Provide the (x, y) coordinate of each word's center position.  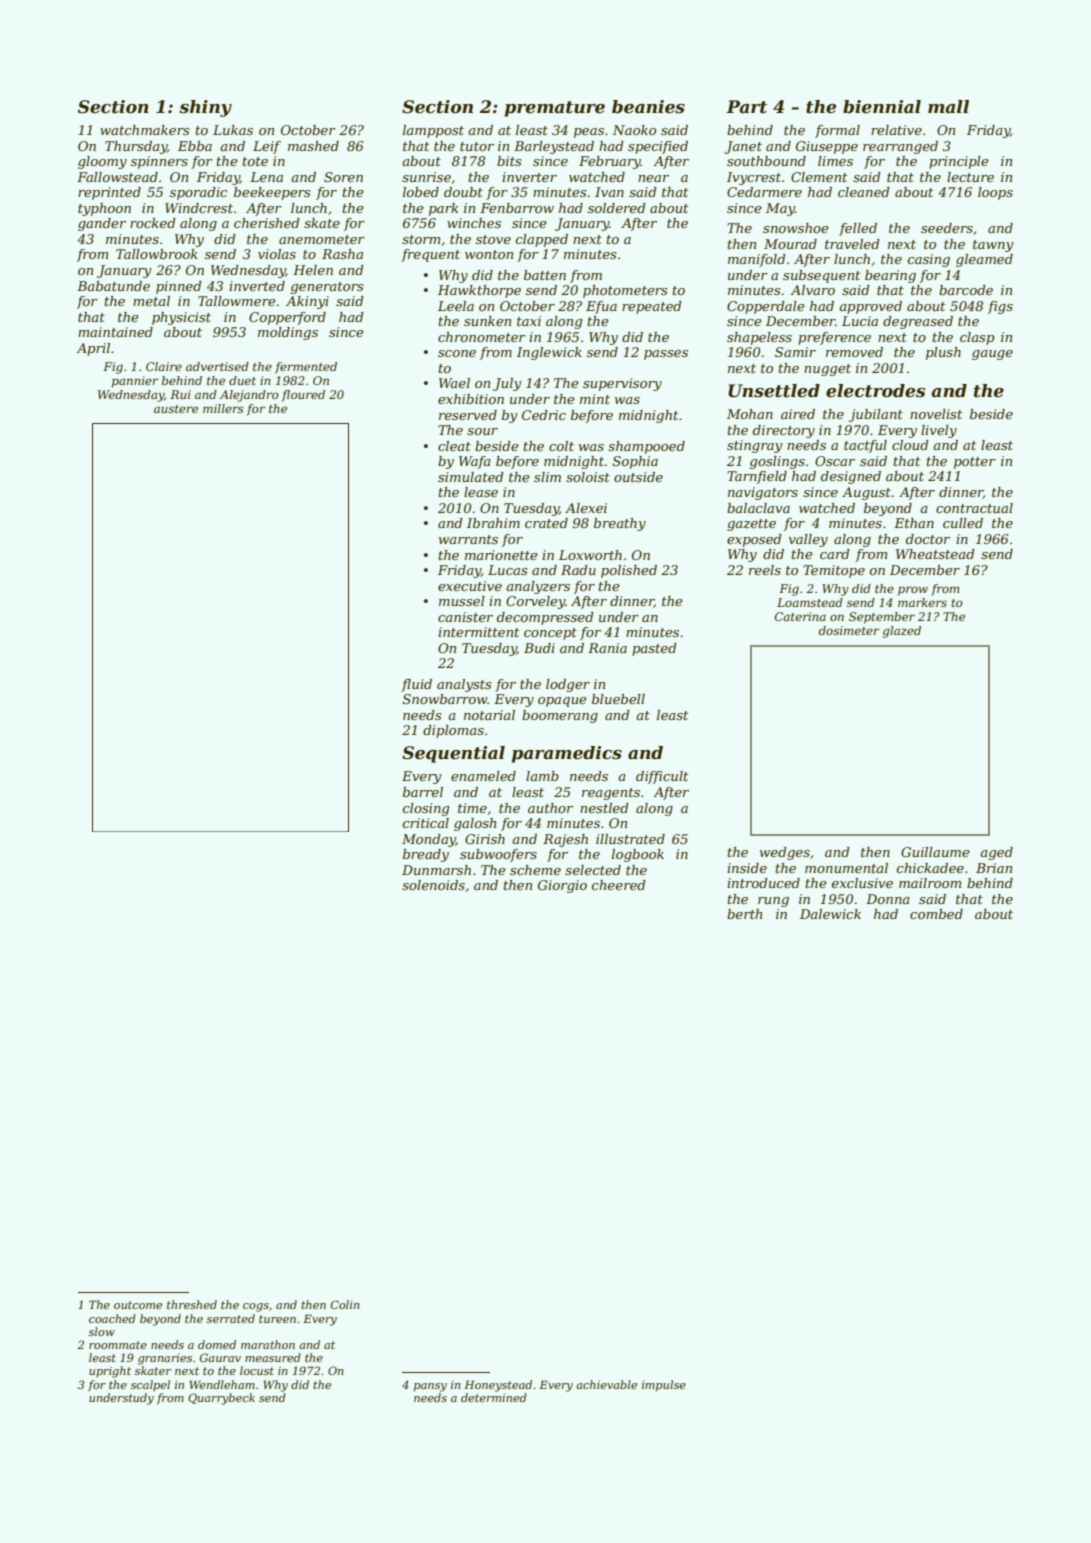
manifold (757, 260)
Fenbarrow (517, 208)
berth (744, 914)
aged (996, 853)
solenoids (433, 885)
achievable (606, 1384)
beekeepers (272, 193)
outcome (138, 1305)
